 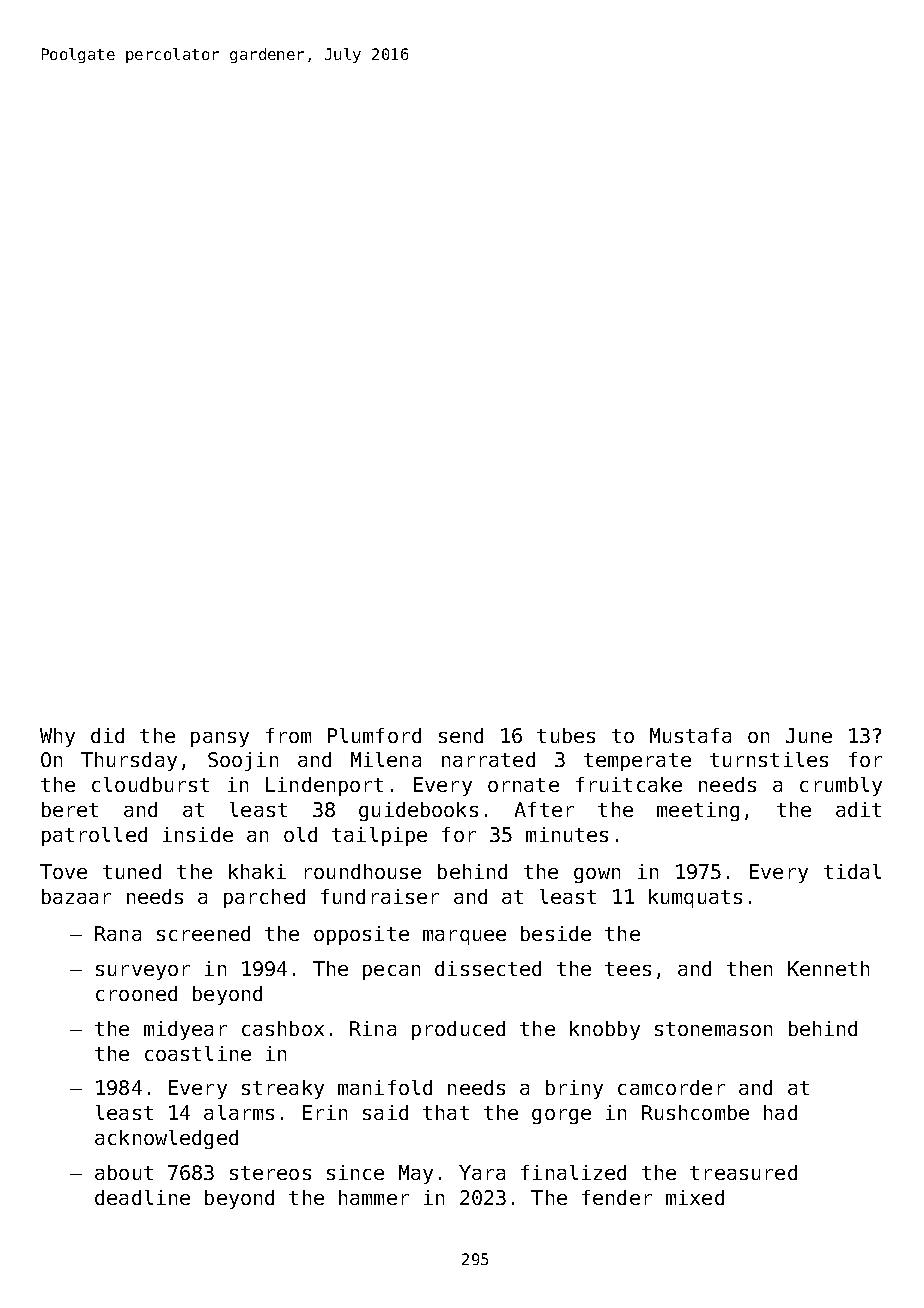 What do you see at coordinates (107, 735) in the page?
I see `did` at bounding box center [107, 735].
